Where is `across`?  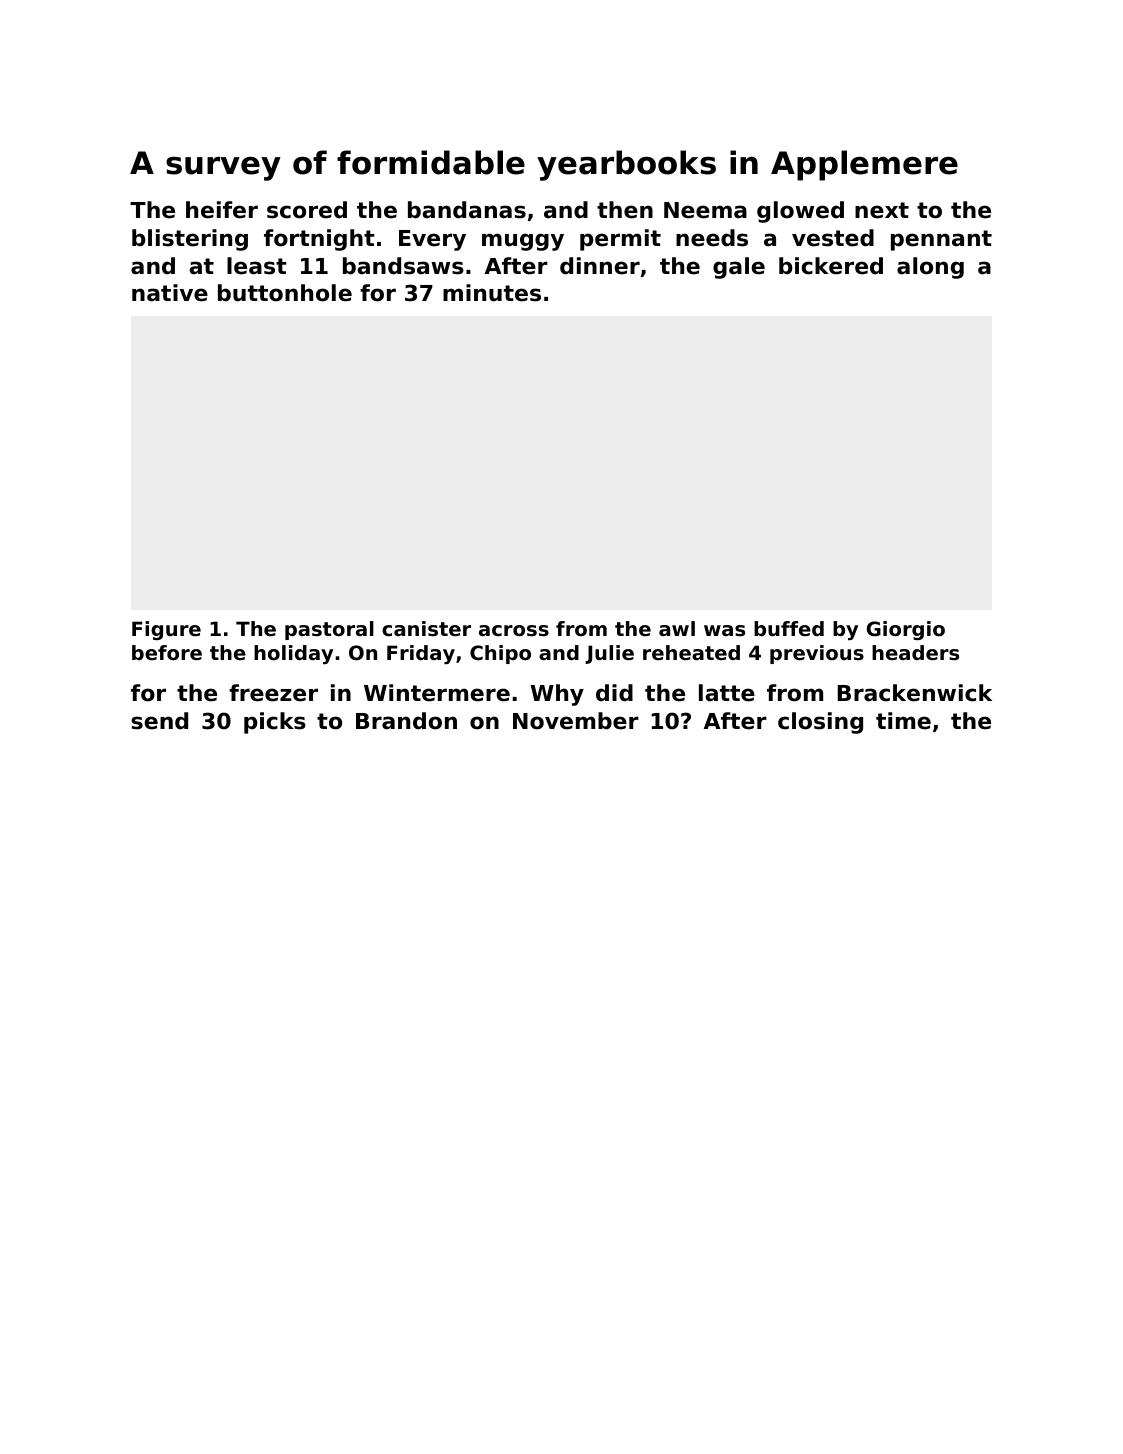
across is located at coordinates (514, 631).
